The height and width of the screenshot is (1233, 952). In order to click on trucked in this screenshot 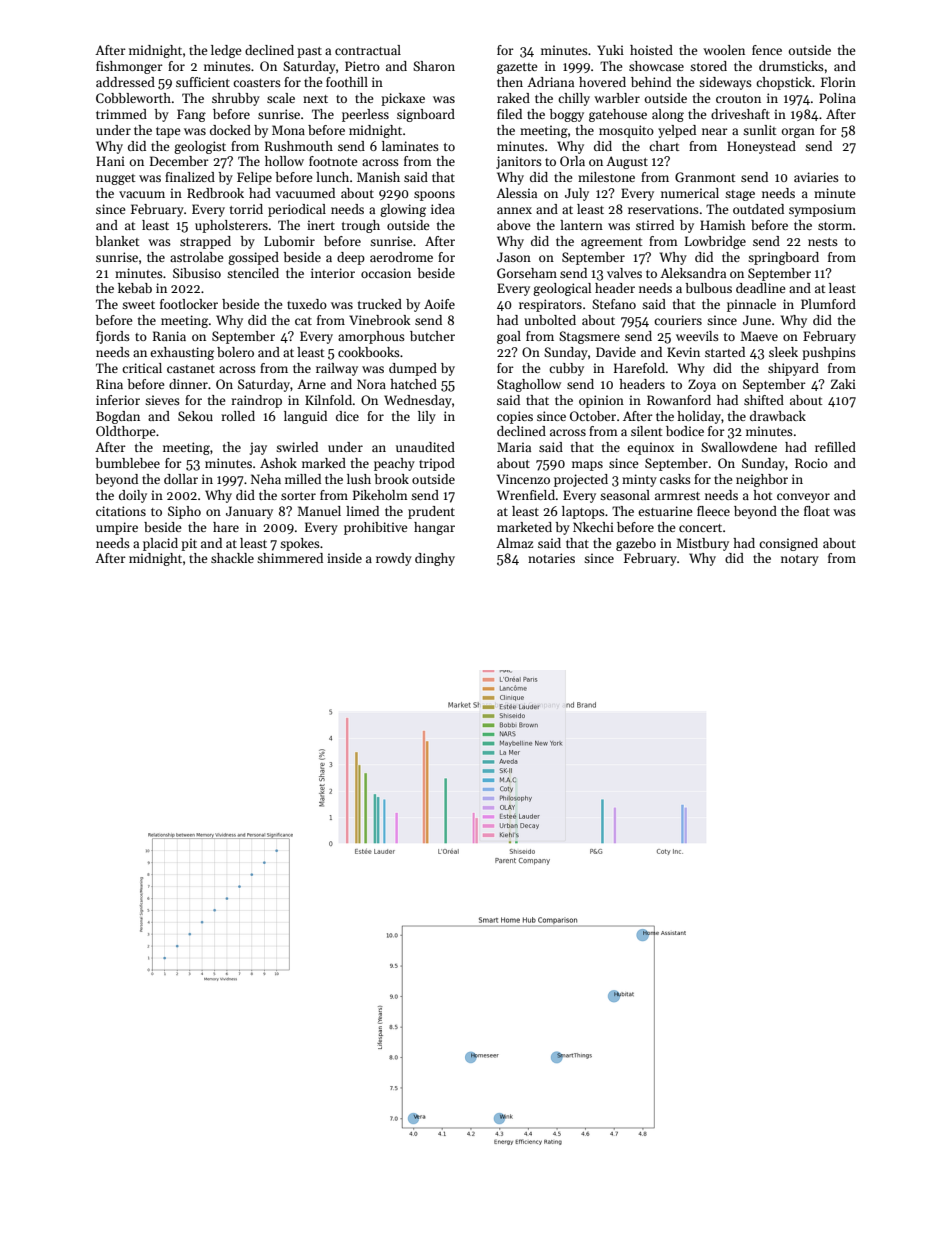, I will do `click(380, 304)`.
